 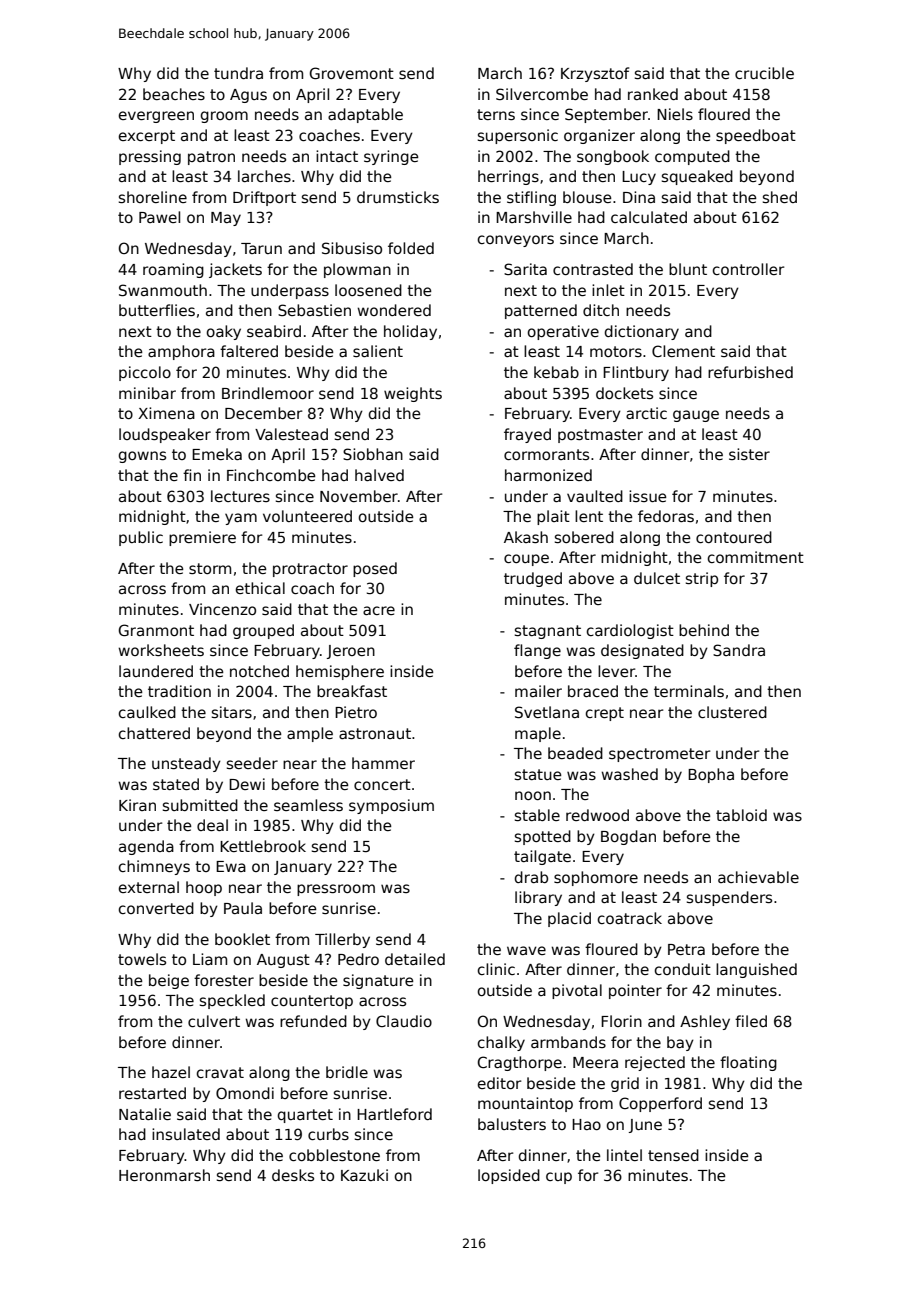 I want to click on Petra, so click(x=686, y=949).
